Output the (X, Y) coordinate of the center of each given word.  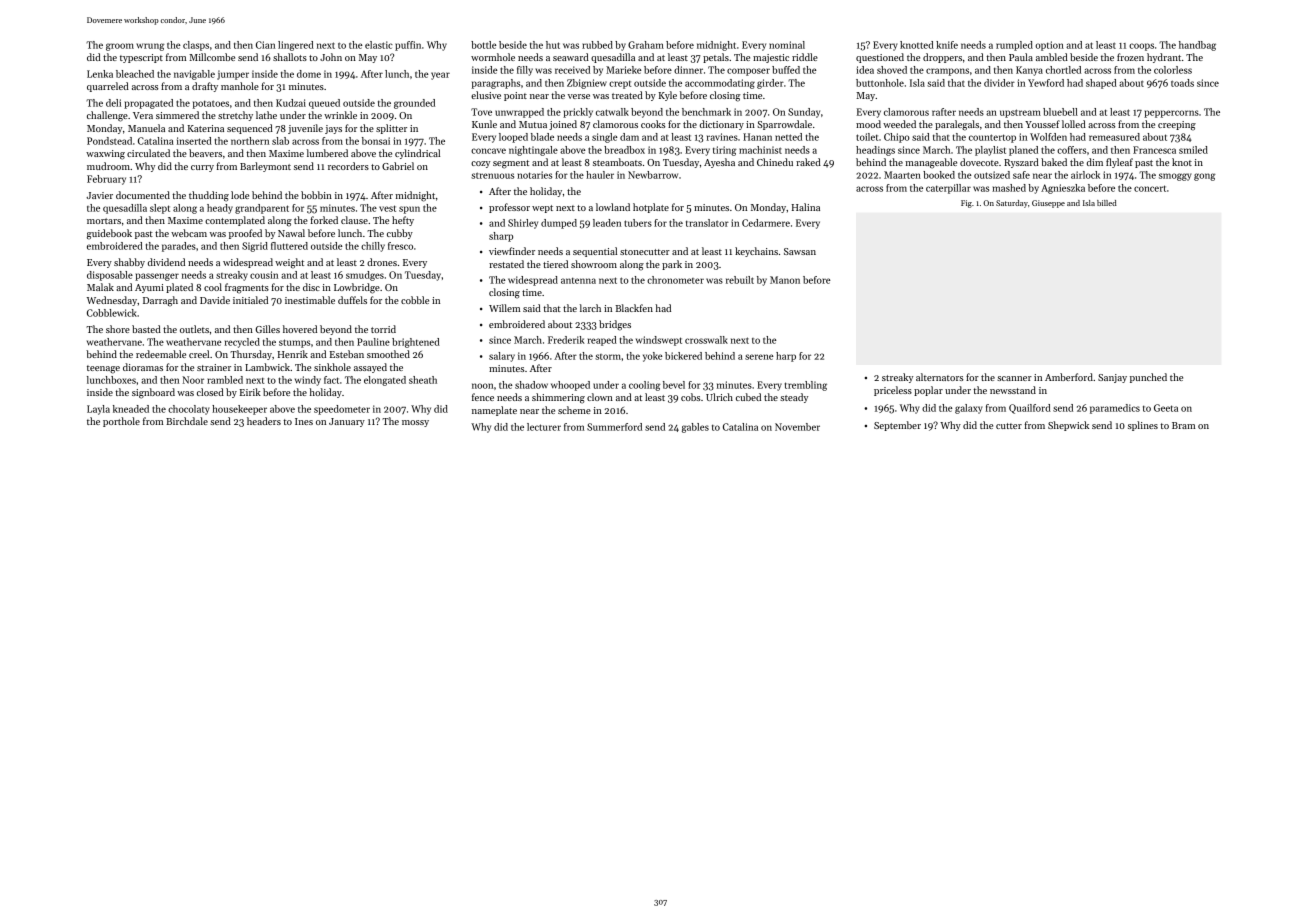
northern (250, 141)
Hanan (757, 137)
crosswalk (706, 340)
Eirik (250, 392)
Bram (1183, 425)
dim (1095, 162)
